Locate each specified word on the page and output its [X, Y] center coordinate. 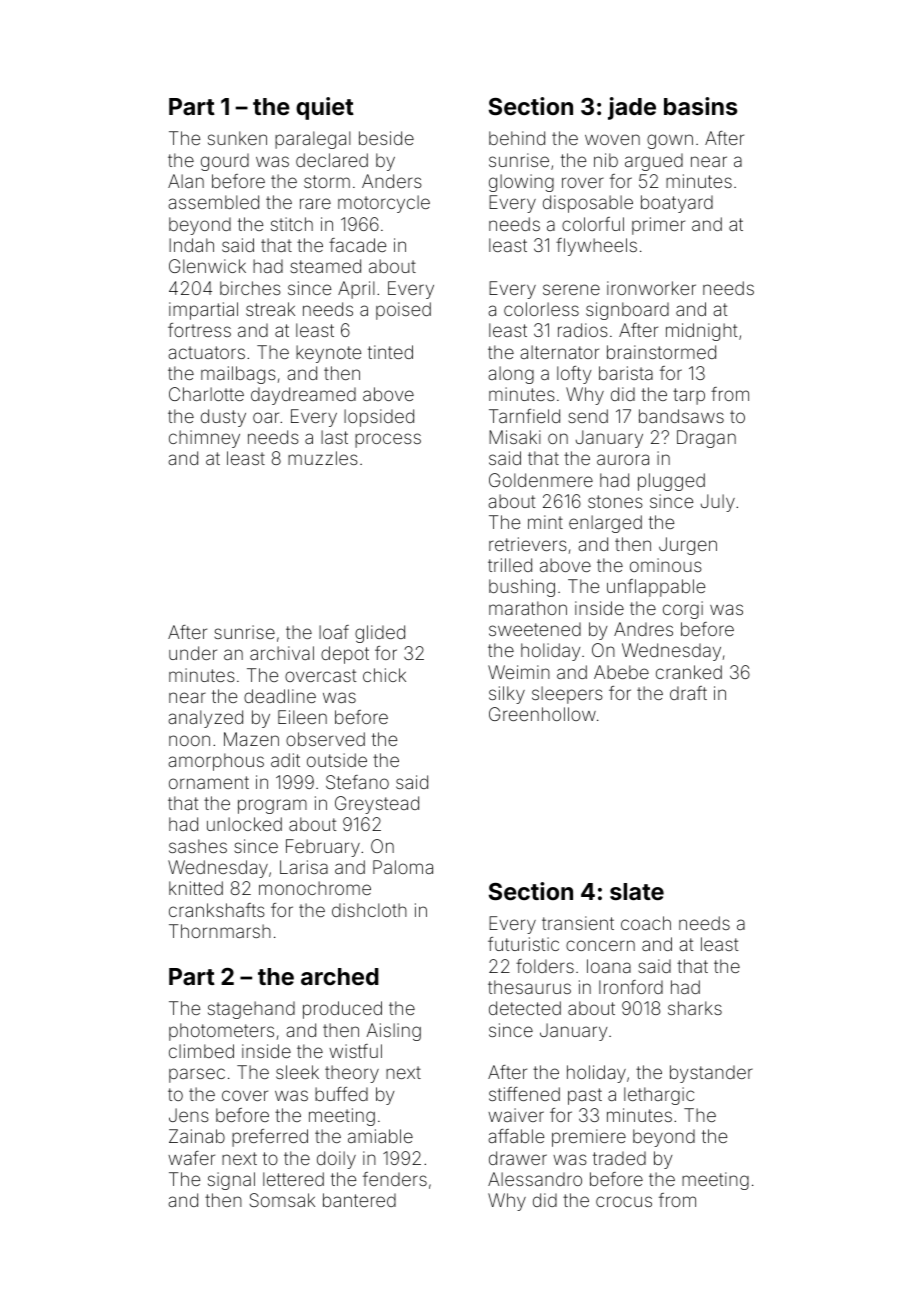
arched [340, 976]
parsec [197, 1075]
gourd [225, 162]
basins [700, 106]
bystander [711, 1074]
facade [357, 245]
